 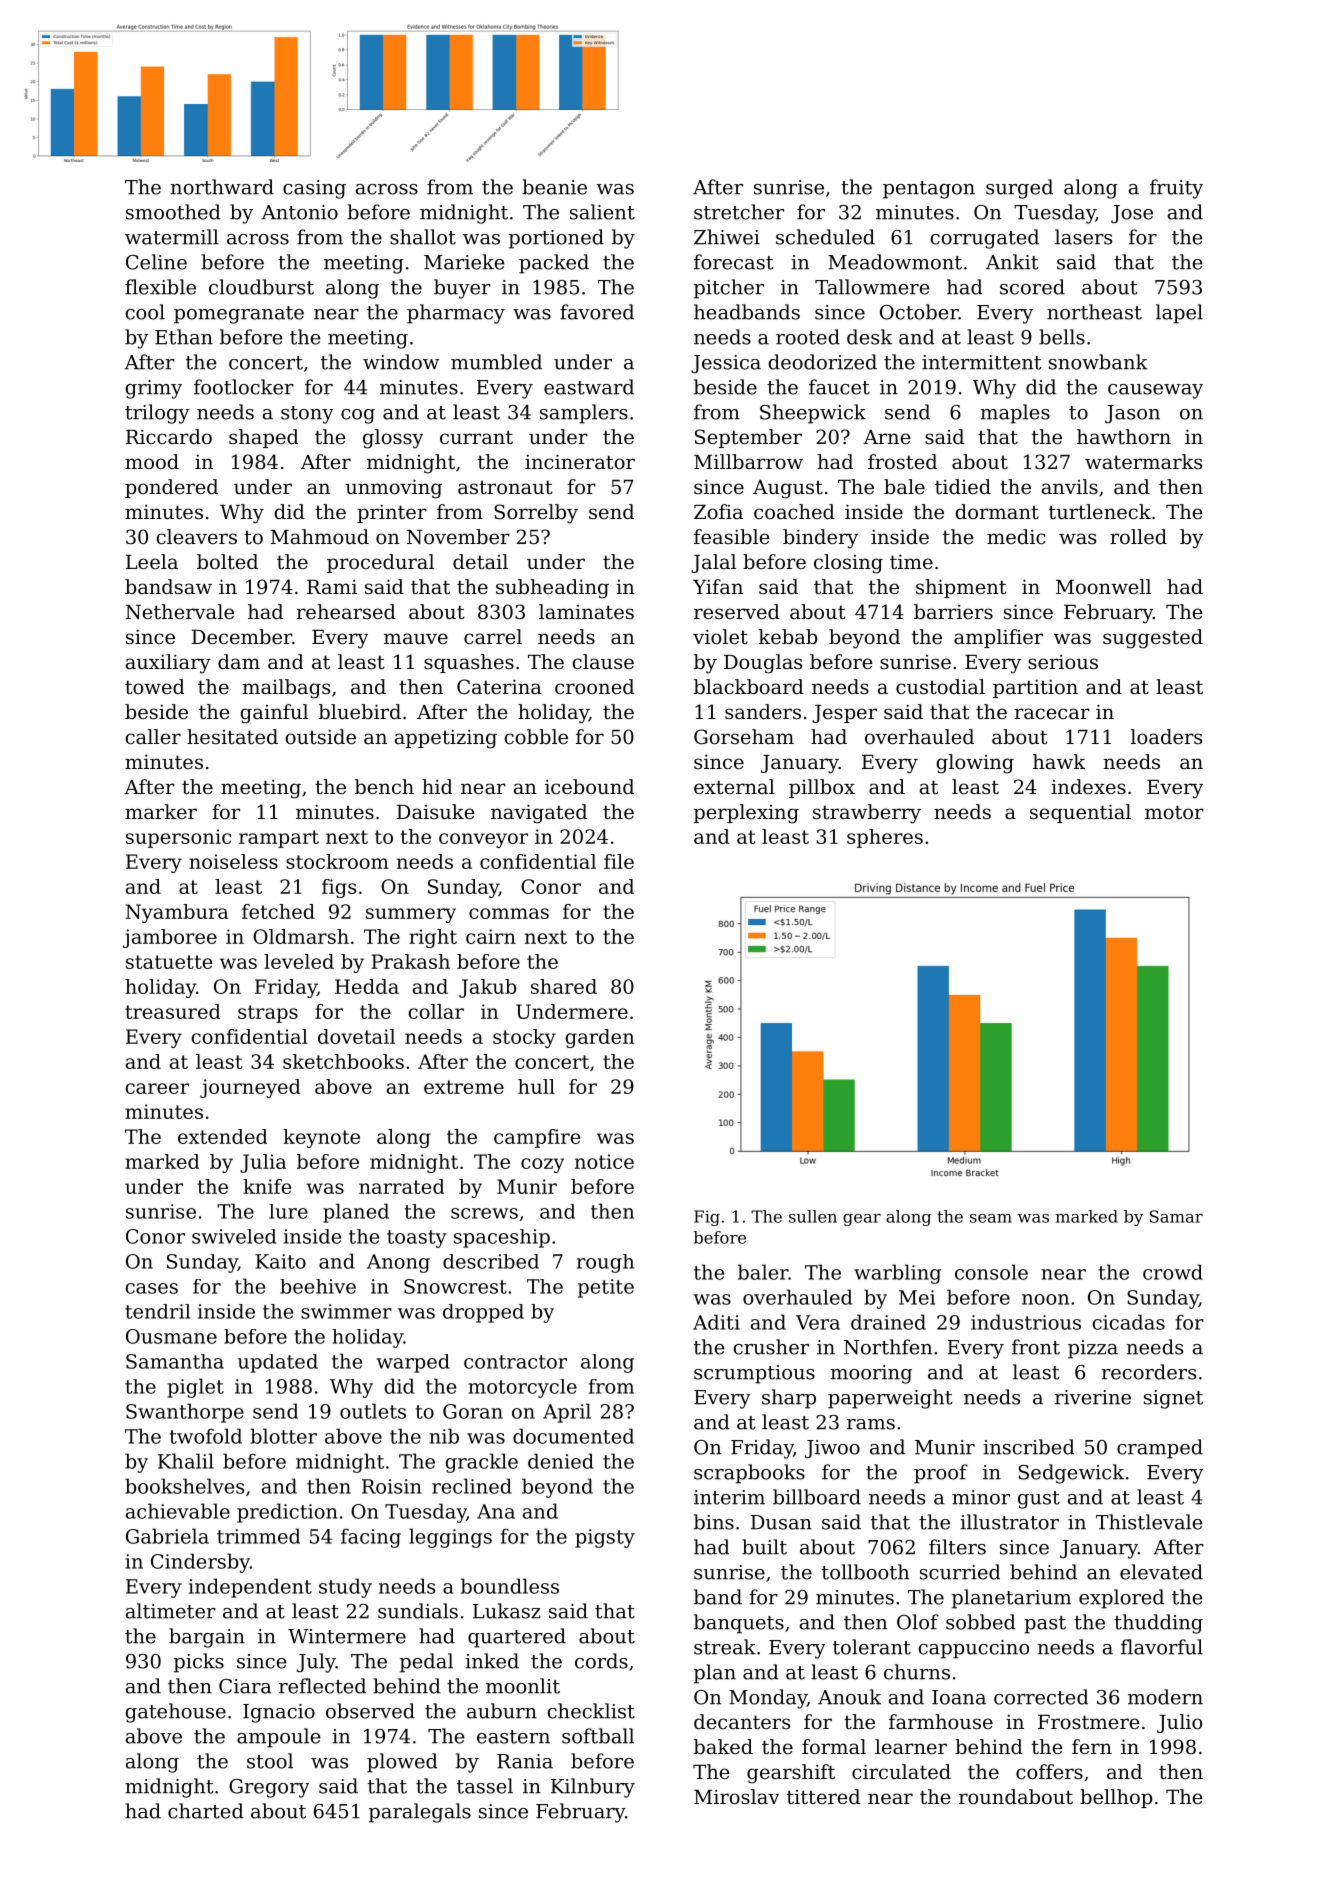 What do you see at coordinates (250, 1088) in the page?
I see `journeyed` at bounding box center [250, 1088].
